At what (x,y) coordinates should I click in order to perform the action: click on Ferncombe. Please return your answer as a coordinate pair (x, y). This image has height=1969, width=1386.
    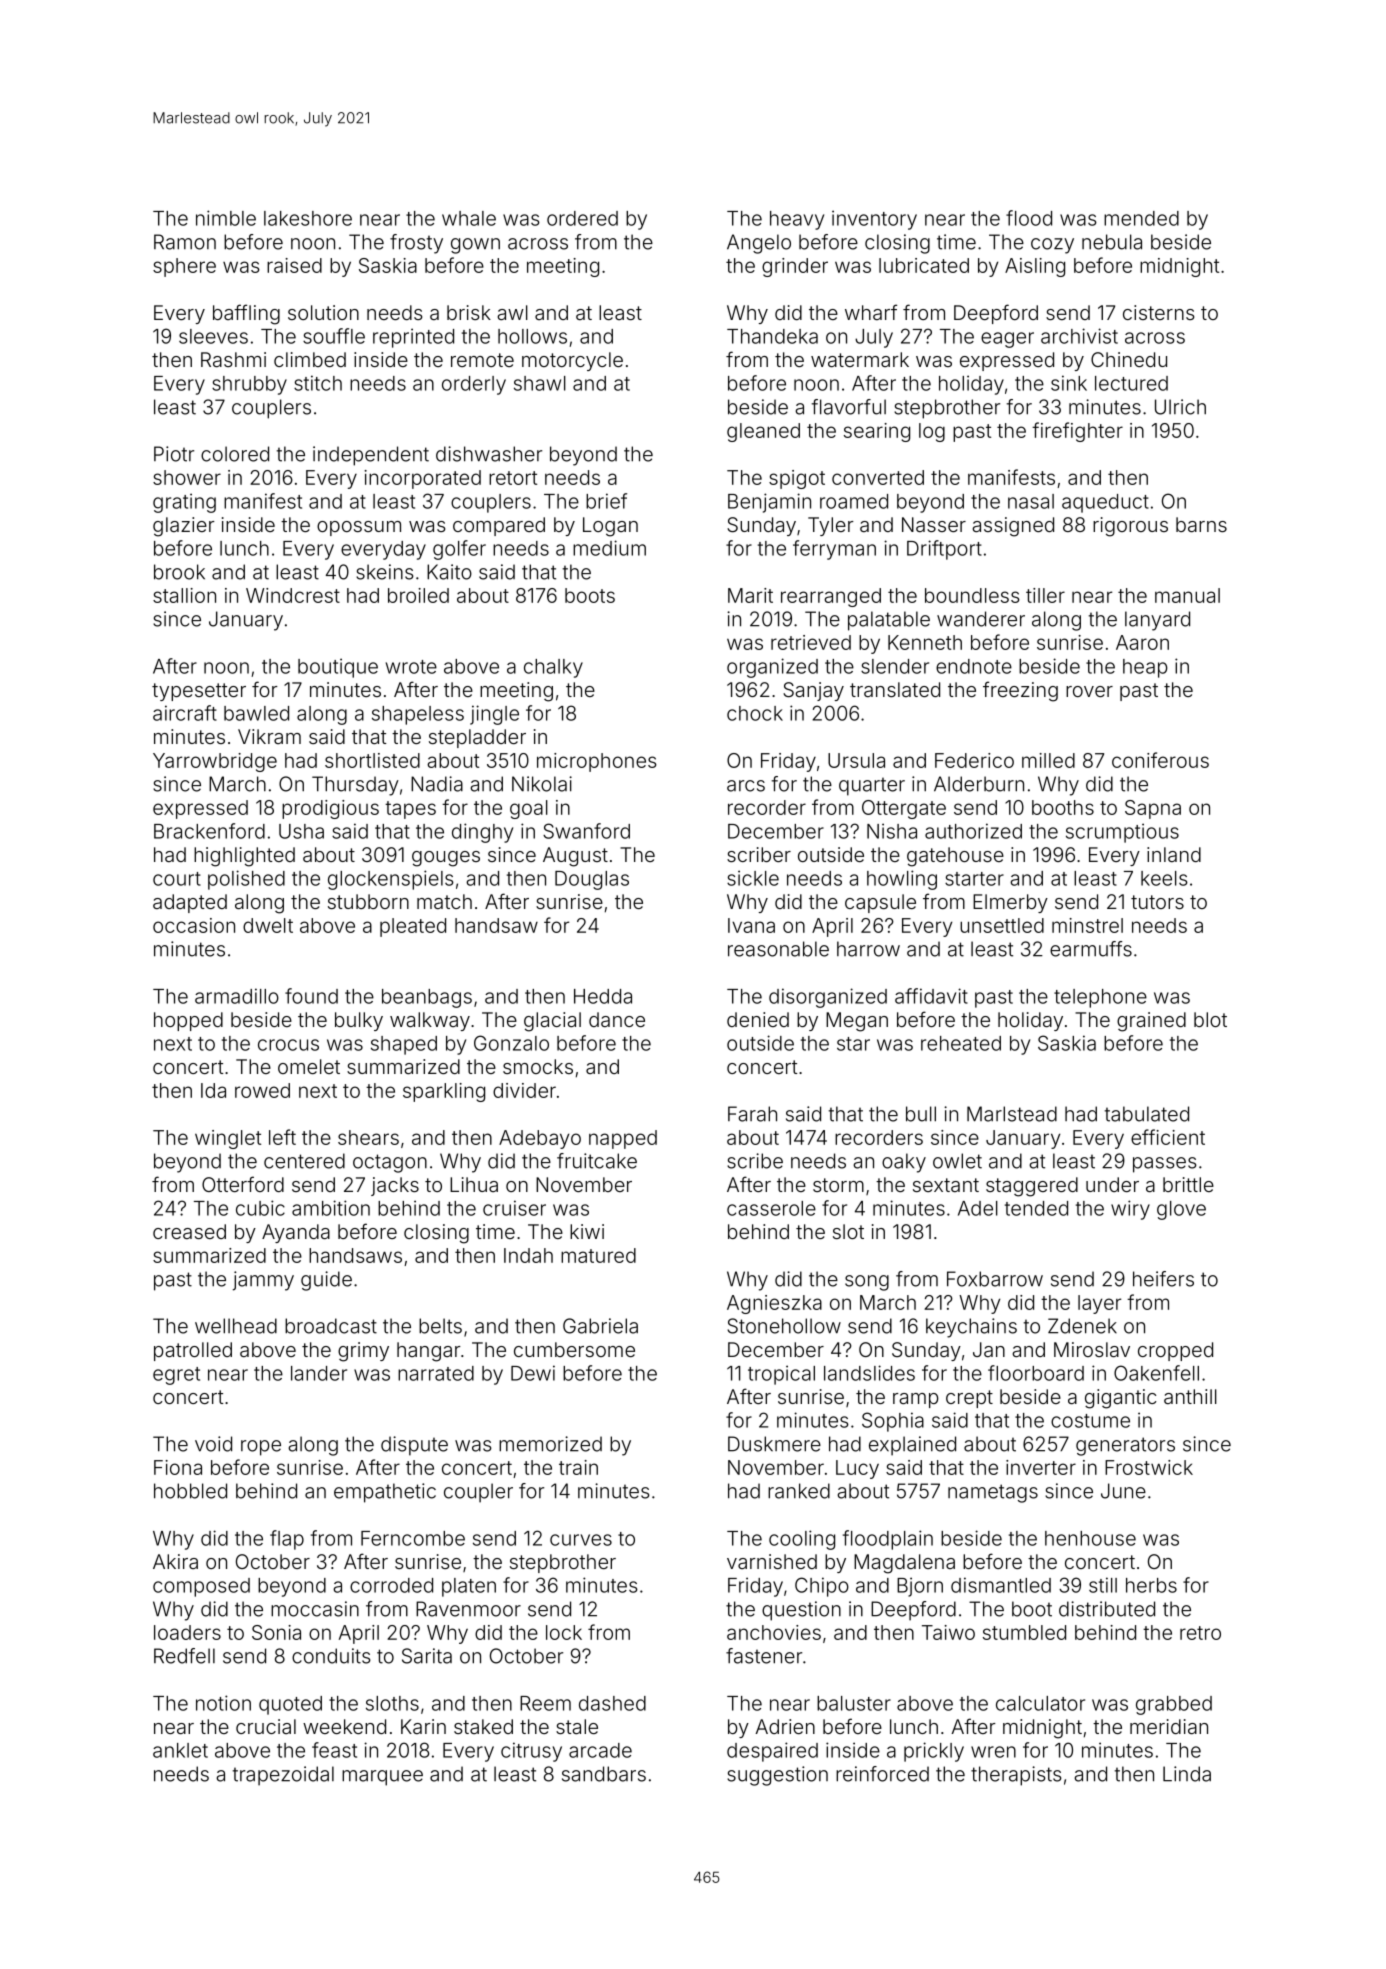
    Looking at the image, I should click on (413, 1538).
